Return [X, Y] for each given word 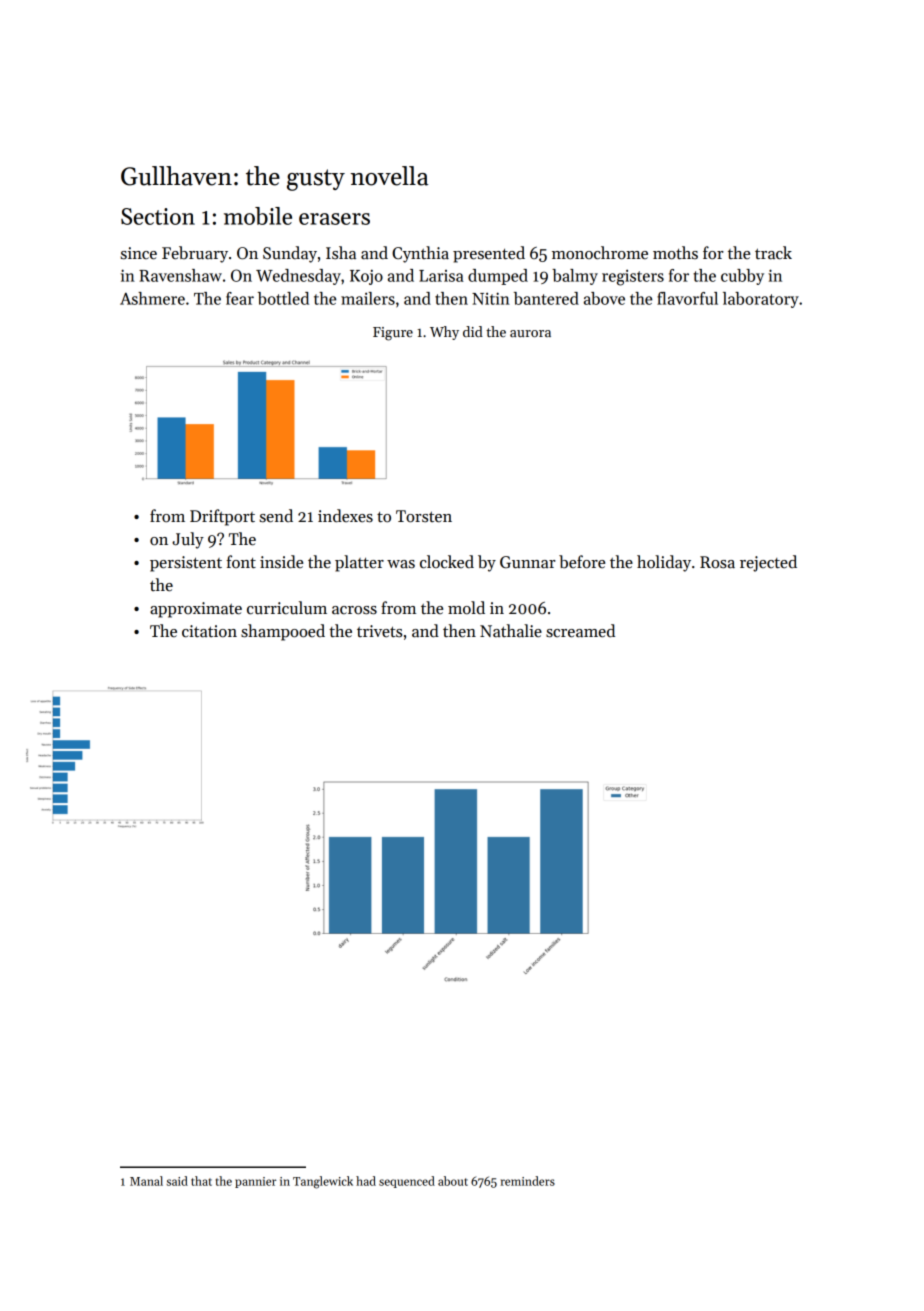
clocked [447, 562]
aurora [530, 333]
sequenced [407, 1182]
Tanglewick [323, 1182]
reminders [528, 1181]
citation [209, 631]
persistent [186, 564]
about [453, 1181]
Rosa [717, 562]
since [139, 253]
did [473, 331]
